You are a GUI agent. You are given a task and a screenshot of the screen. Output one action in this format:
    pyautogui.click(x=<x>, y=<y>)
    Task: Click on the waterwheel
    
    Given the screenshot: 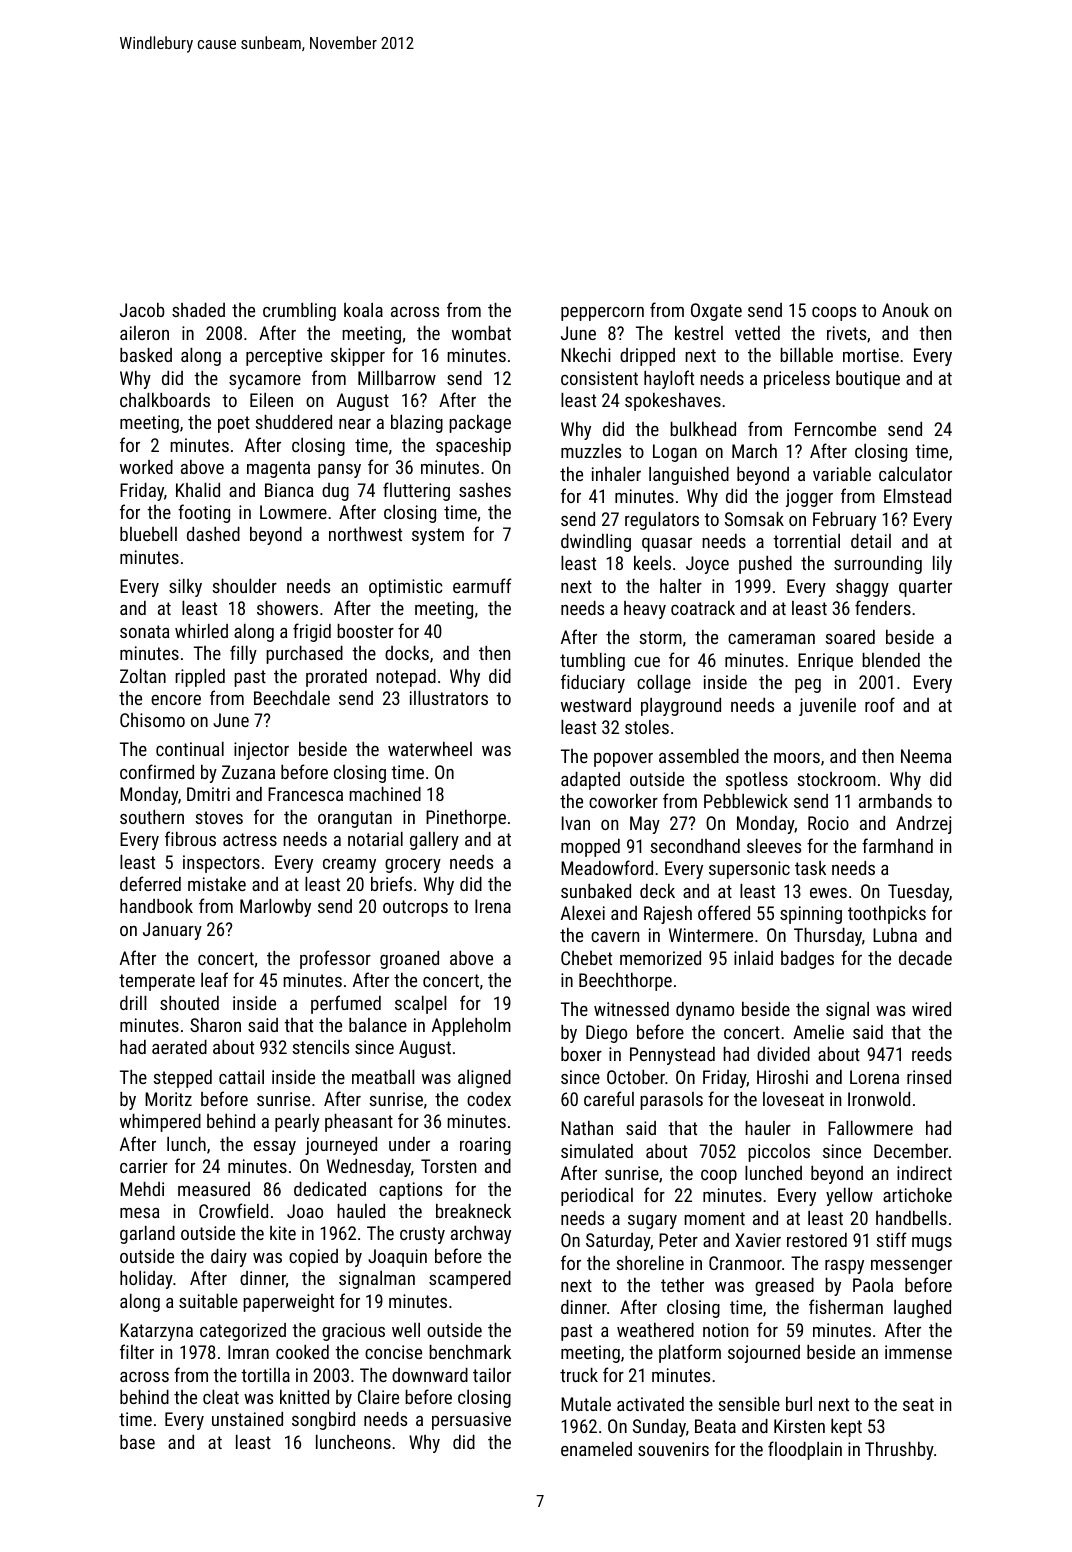 What is the action you would take?
    pyautogui.click(x=430, y=749)
